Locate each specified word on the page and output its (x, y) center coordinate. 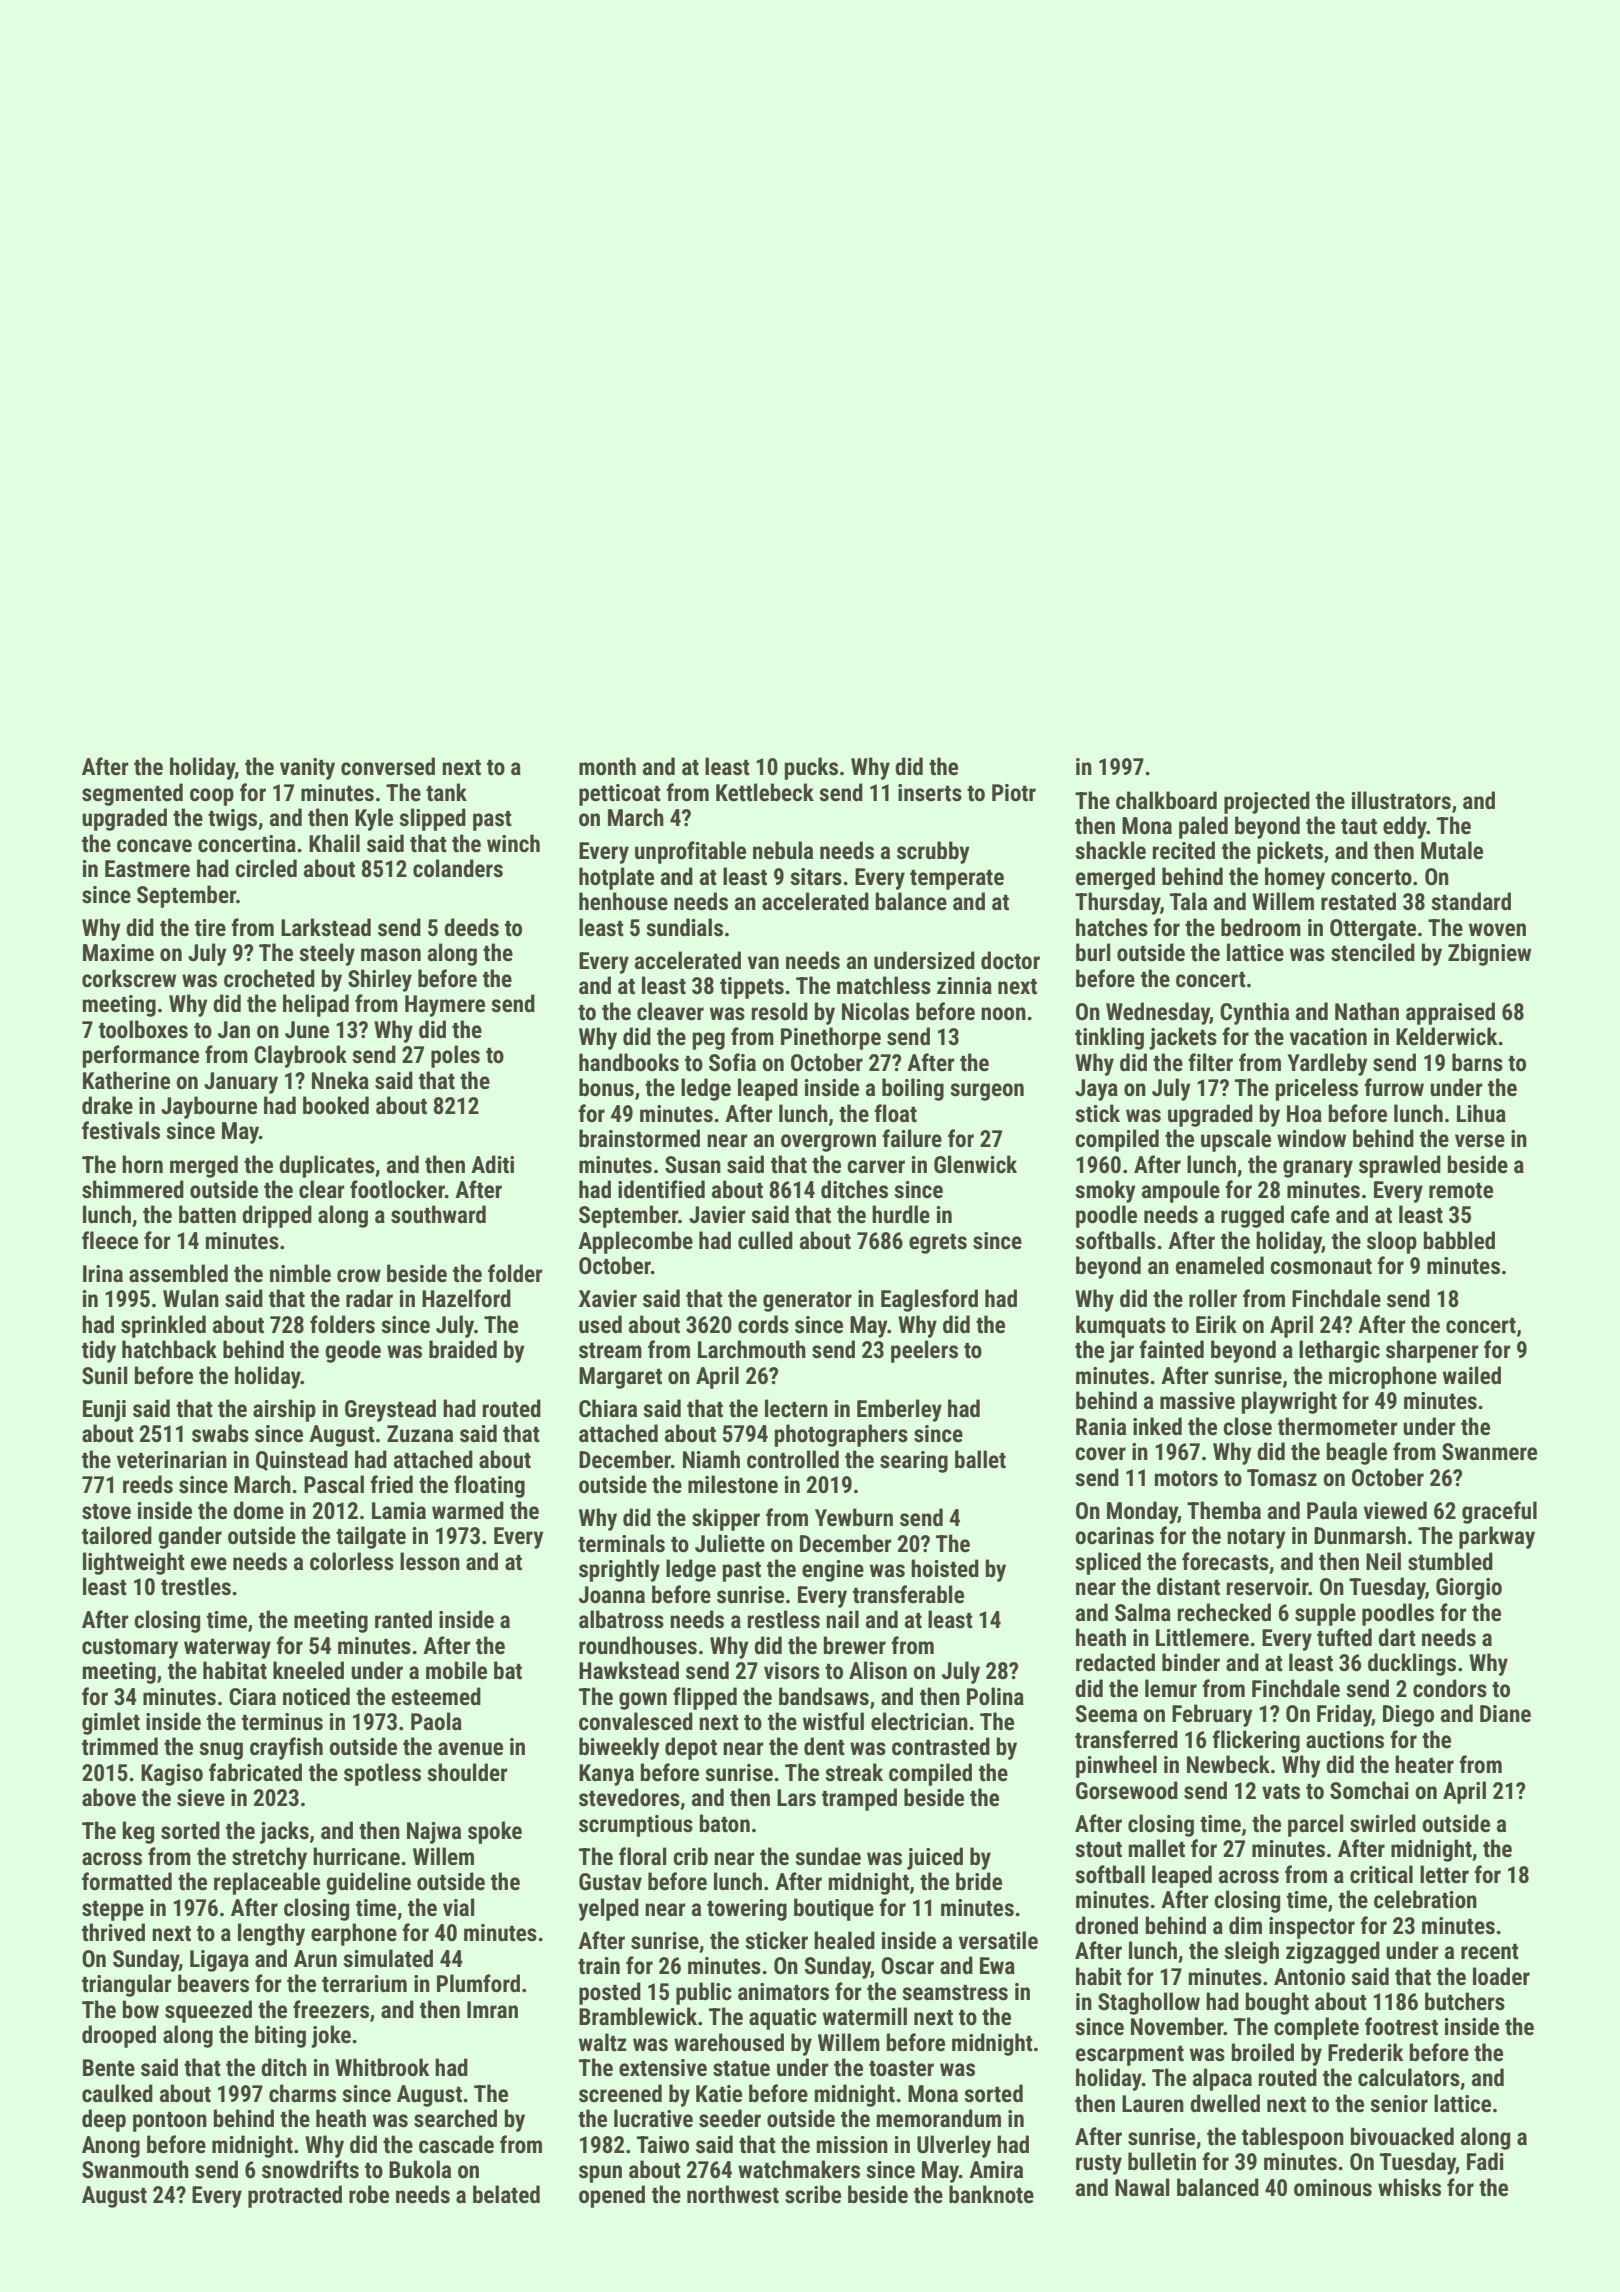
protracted (295, 2196)
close (1247, 1426)
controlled (793, 1459)
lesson (430, 1561)
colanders (458, 868)
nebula (783, 850)
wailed (1472, 1375)
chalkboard (1166, 800)
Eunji (104, 1411)
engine (833, 1571)
